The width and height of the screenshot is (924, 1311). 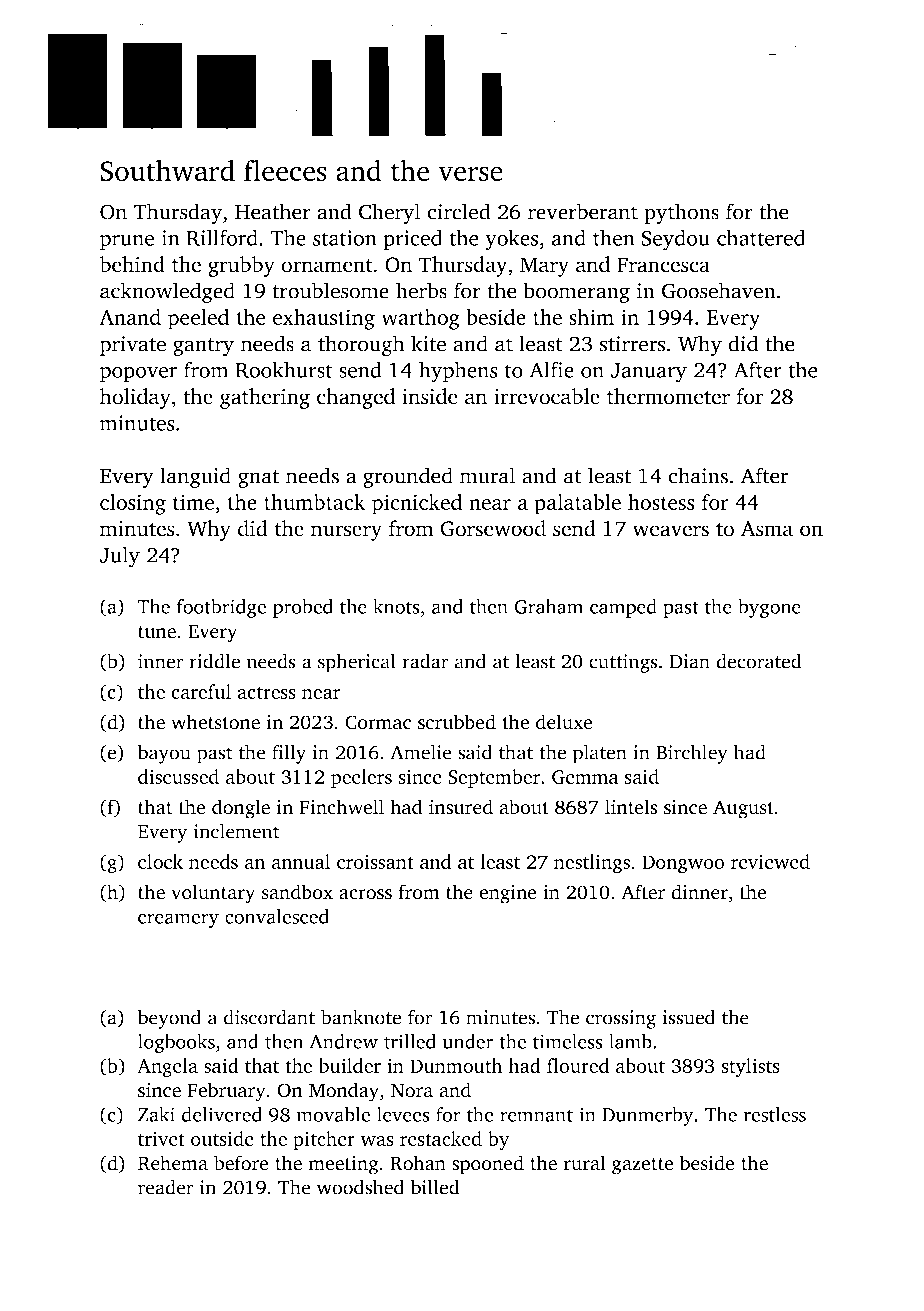 What do you see at coordinates (551, 369) in the screenshot?
I see `Alfie` at bounding box center [551, 369].
